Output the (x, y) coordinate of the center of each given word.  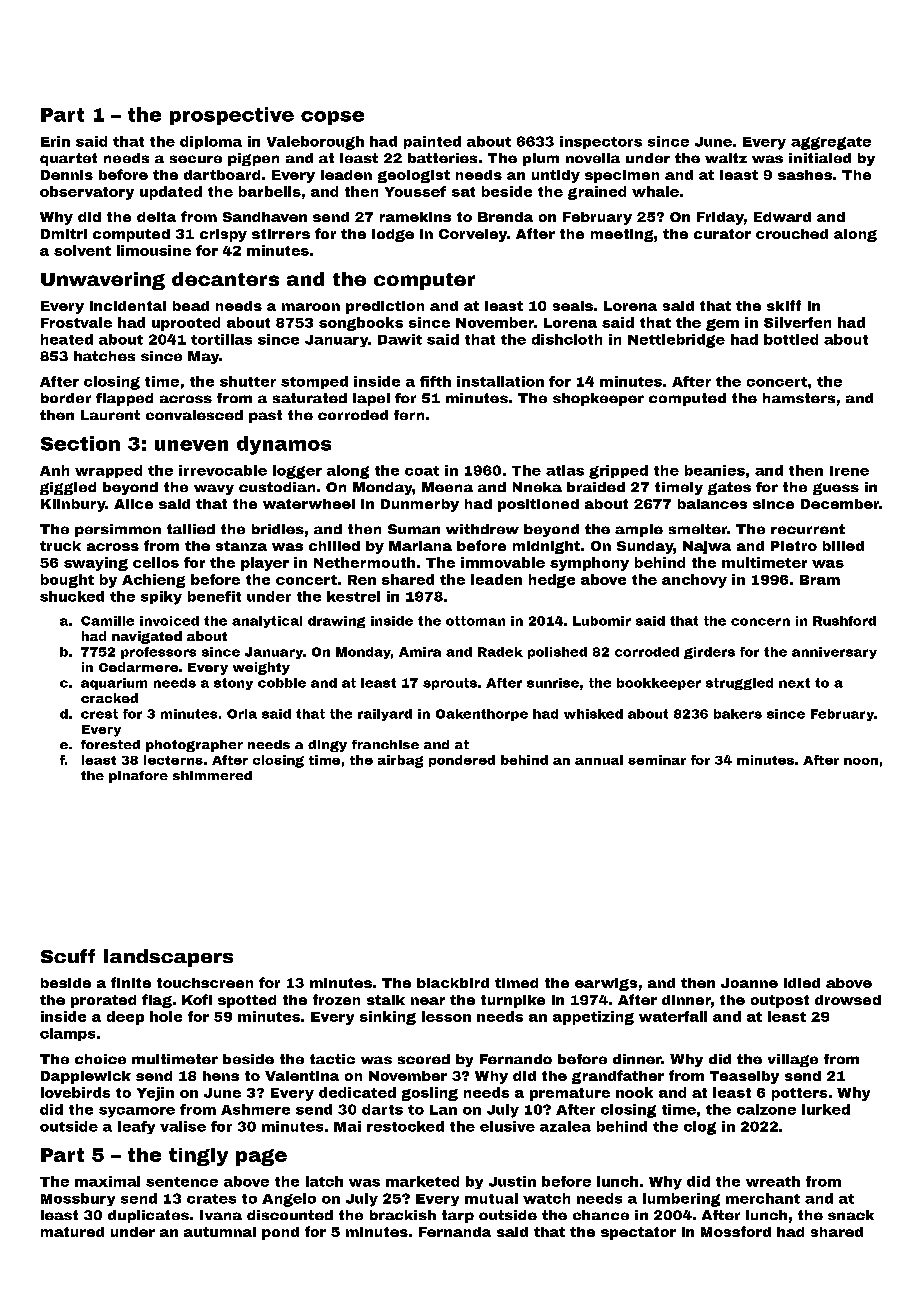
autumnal (220, 1232)
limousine (154, 250)
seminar (657, 760)
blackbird (453, 983)
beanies (715, 470)
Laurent (110, 415)
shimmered (212, 775)
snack (851, 1215)
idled (802, 983)
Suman (414, 529)
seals (573, 306)
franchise (385, 744)
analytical (267, 622)
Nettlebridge (676, 341)
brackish (403, 1215)
